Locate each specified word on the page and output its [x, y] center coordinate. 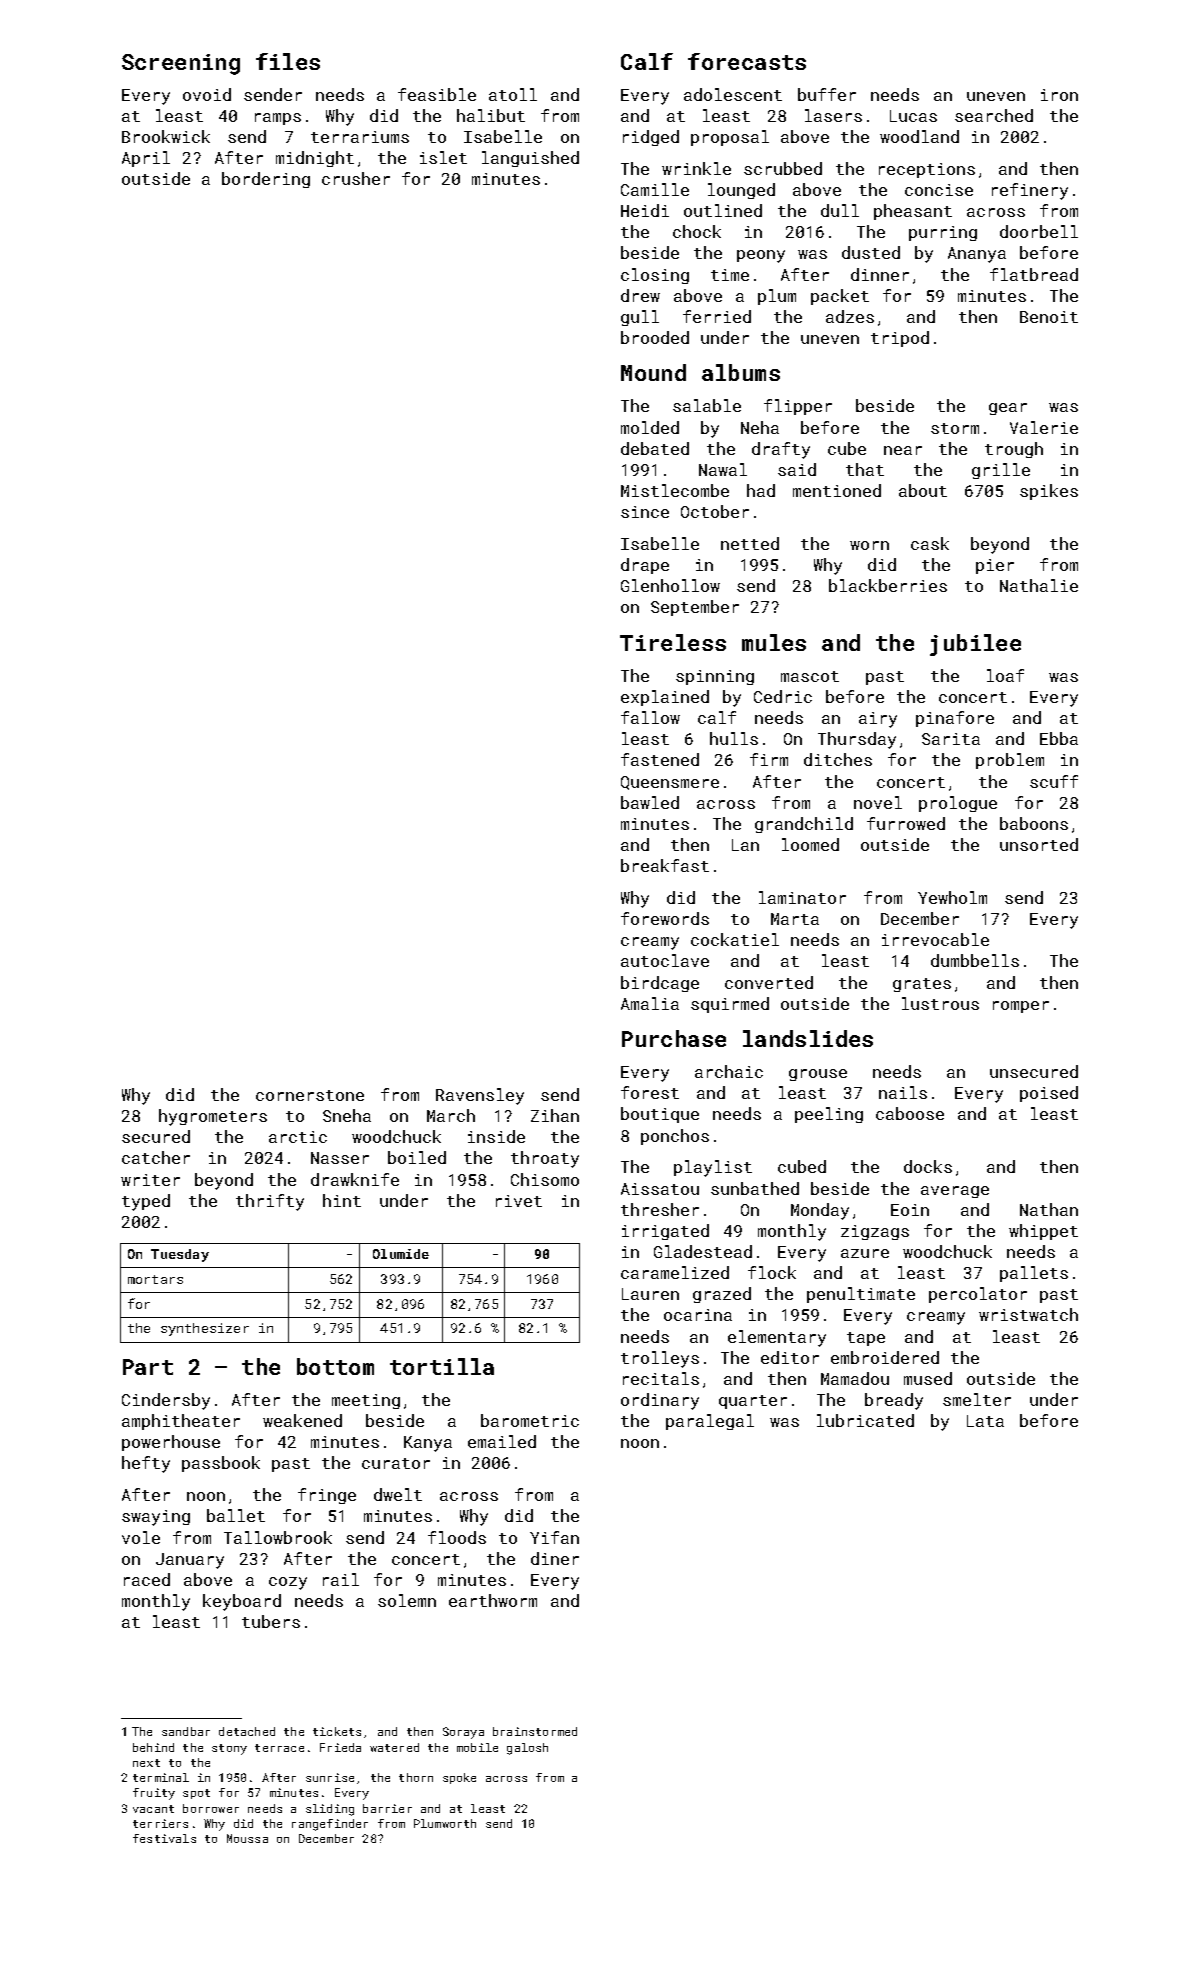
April [146, 159]
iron [1059, 95]
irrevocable [935, 939]
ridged [651, 138]
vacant [153, 1809]
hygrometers [213, 1117]
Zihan [555, 1115]
